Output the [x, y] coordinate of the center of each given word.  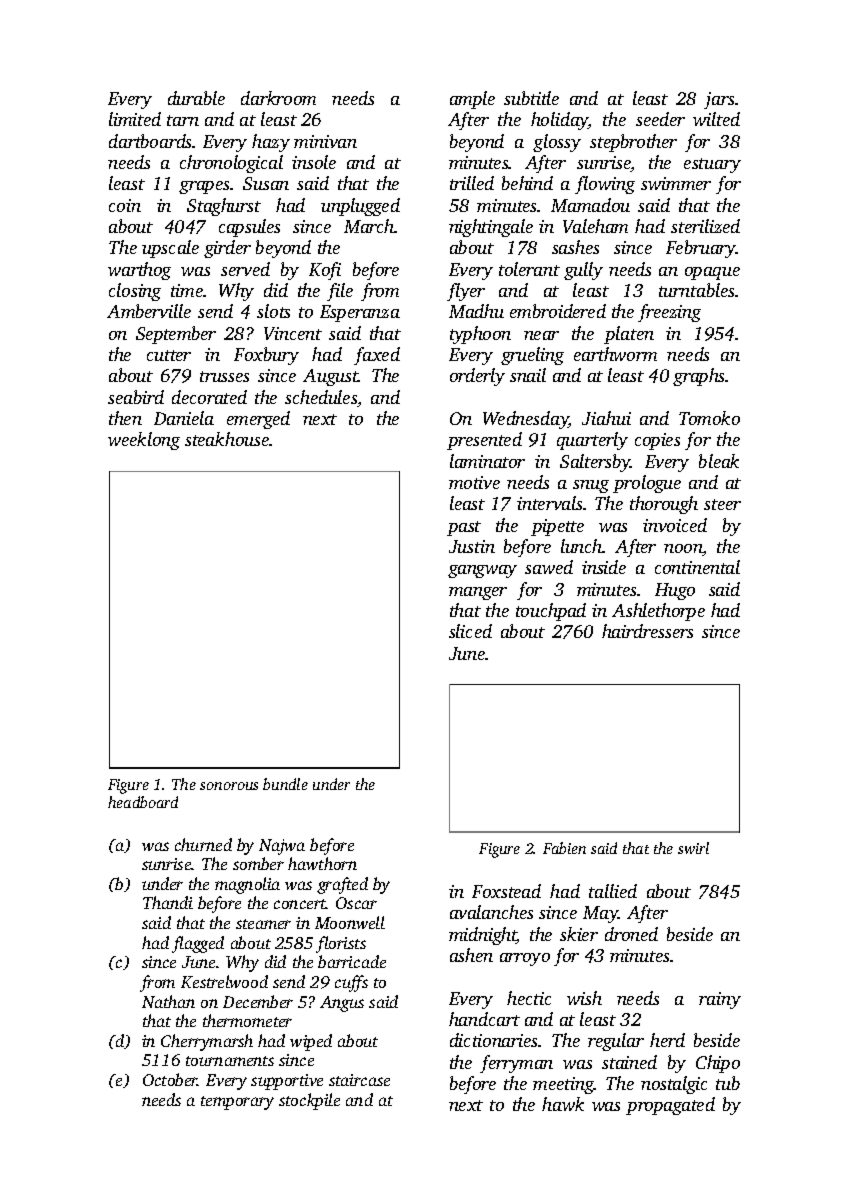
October [170, 1079]
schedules [321, 397]
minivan [325, 141]
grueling [532, 356]
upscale [170, 249]
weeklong [144, 441]
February [701, 249]
